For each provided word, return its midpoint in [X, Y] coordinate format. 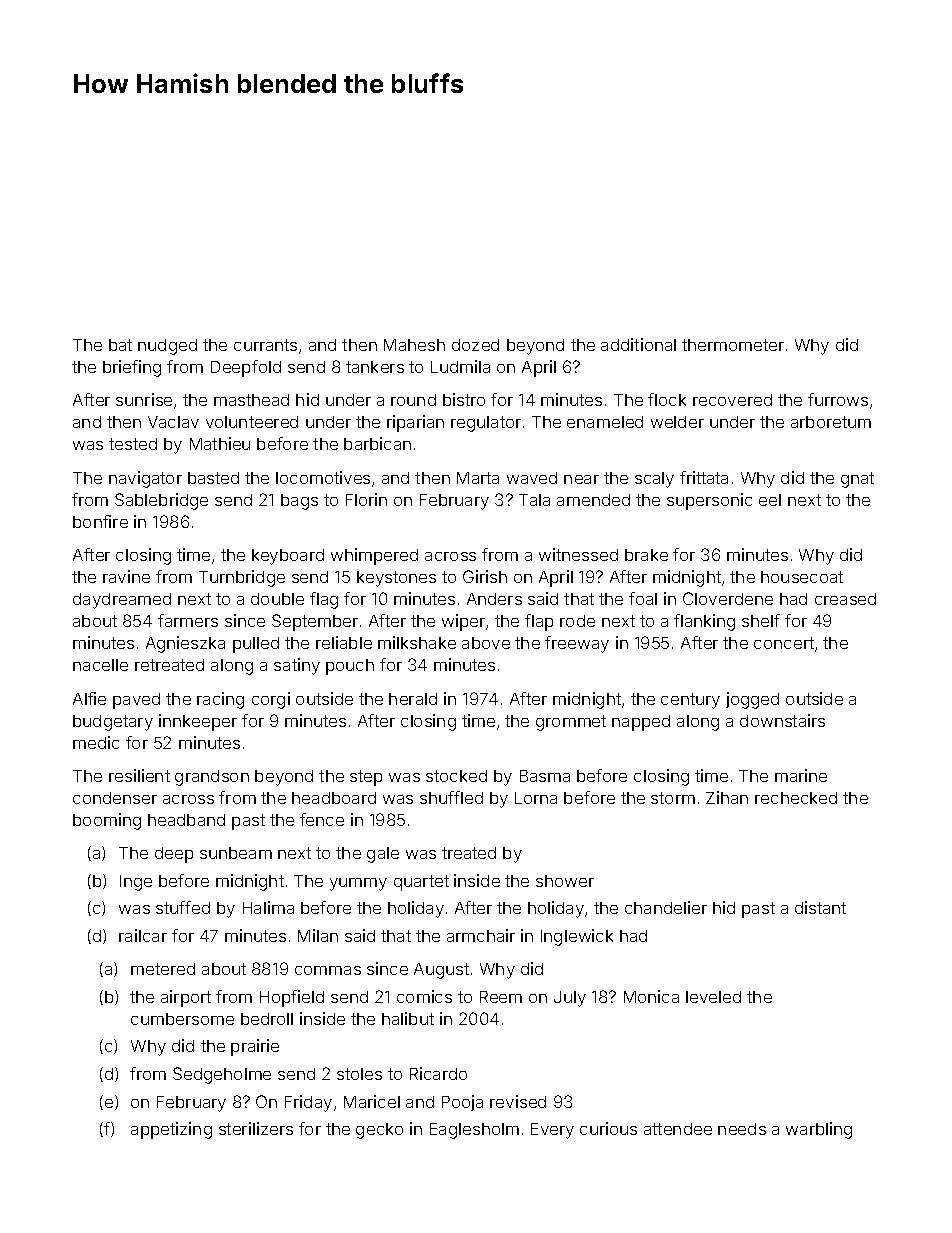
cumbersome [182, 1019]
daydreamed [122, 601]
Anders [494, 599]
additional [638, 344]
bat [120, 345]
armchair [481, 935]
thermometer [733, 345]
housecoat [802, 577]
